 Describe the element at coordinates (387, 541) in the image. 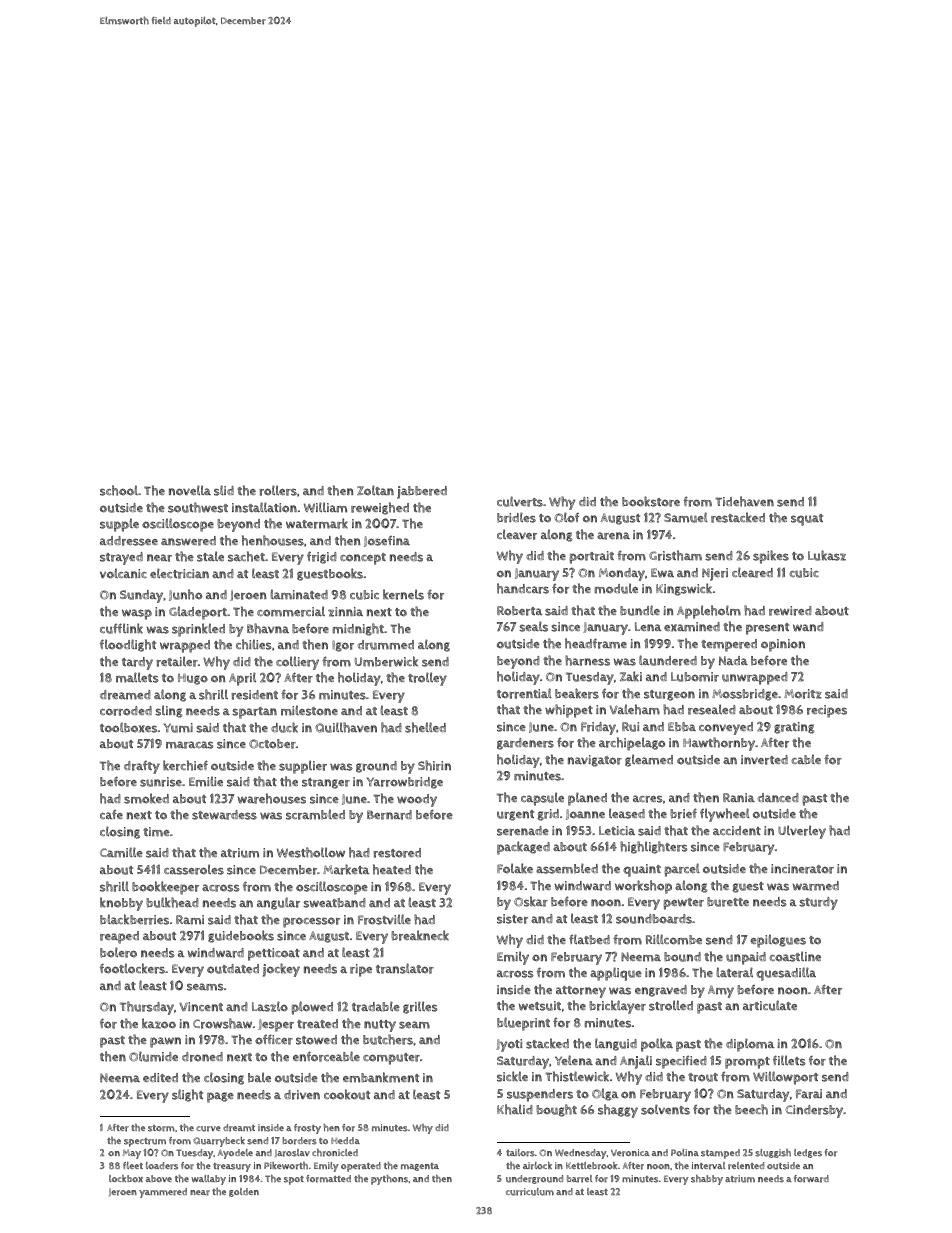

I see `Josefina` at that location.
